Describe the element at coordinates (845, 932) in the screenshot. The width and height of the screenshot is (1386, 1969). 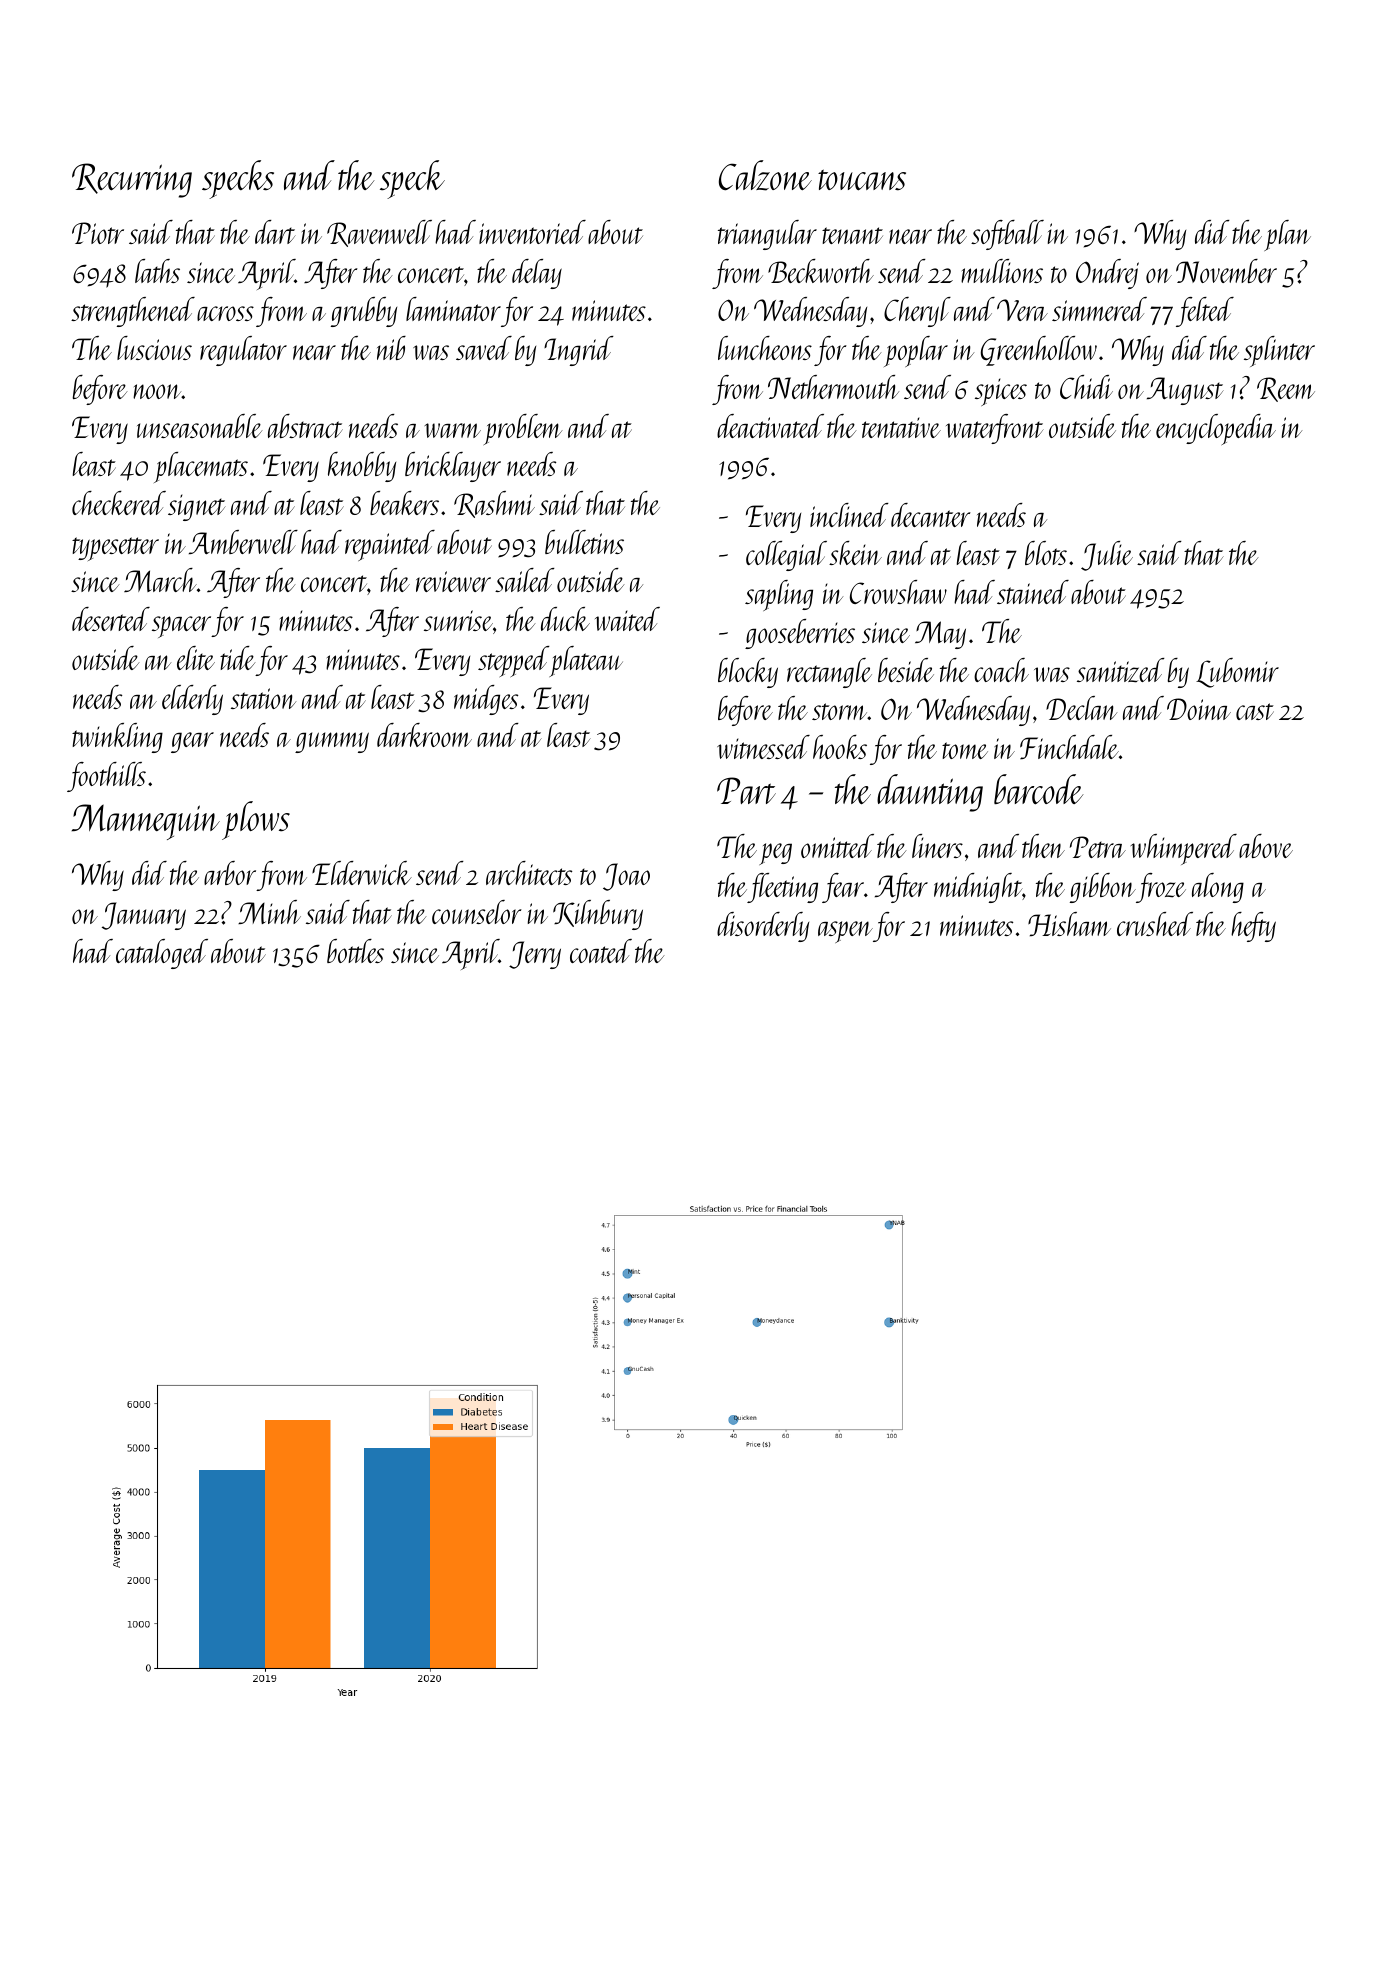
I see `aspen` at that location.
